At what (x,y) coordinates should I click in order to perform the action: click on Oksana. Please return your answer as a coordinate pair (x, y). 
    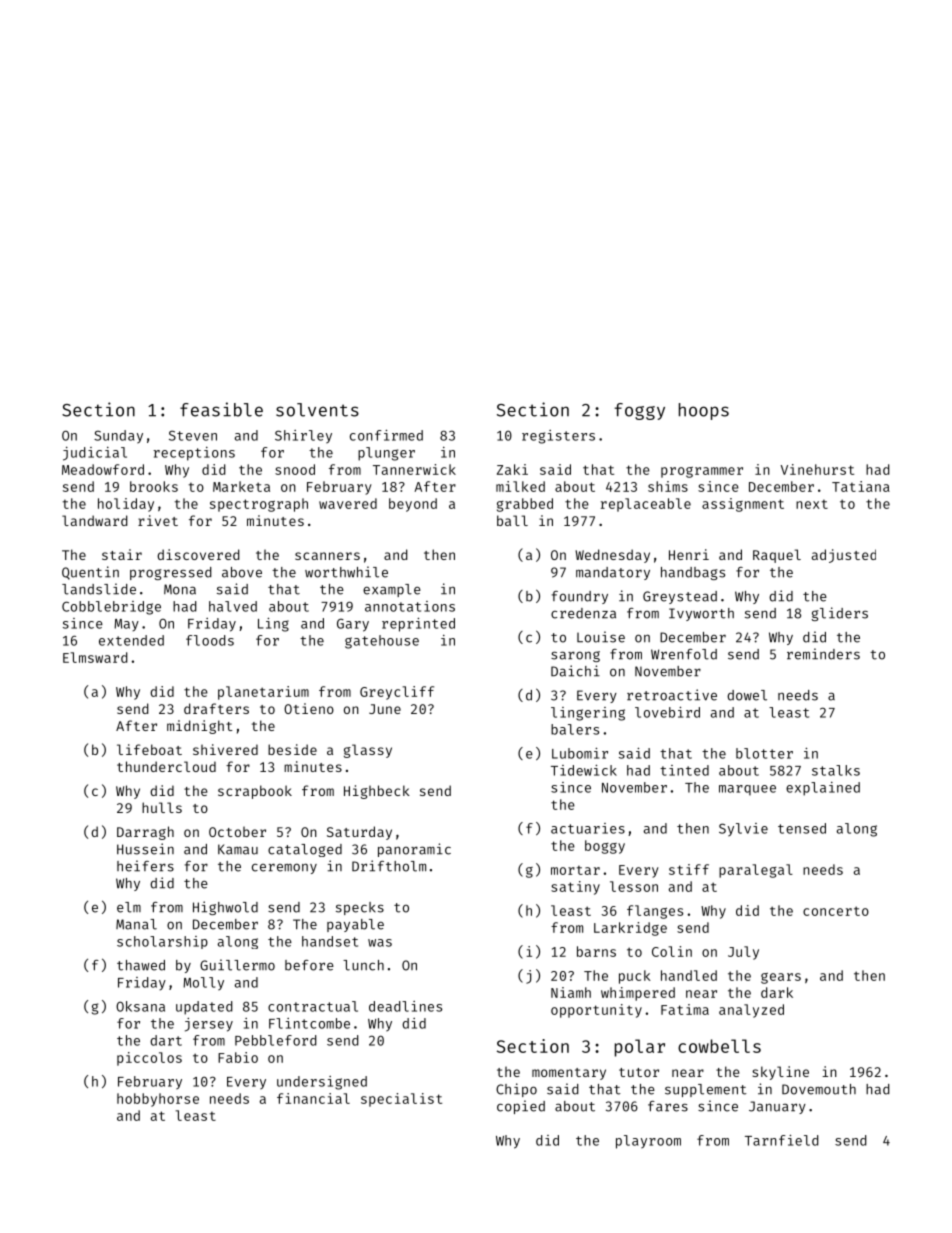
    Looking at the image, I should click on (140, 1006).
